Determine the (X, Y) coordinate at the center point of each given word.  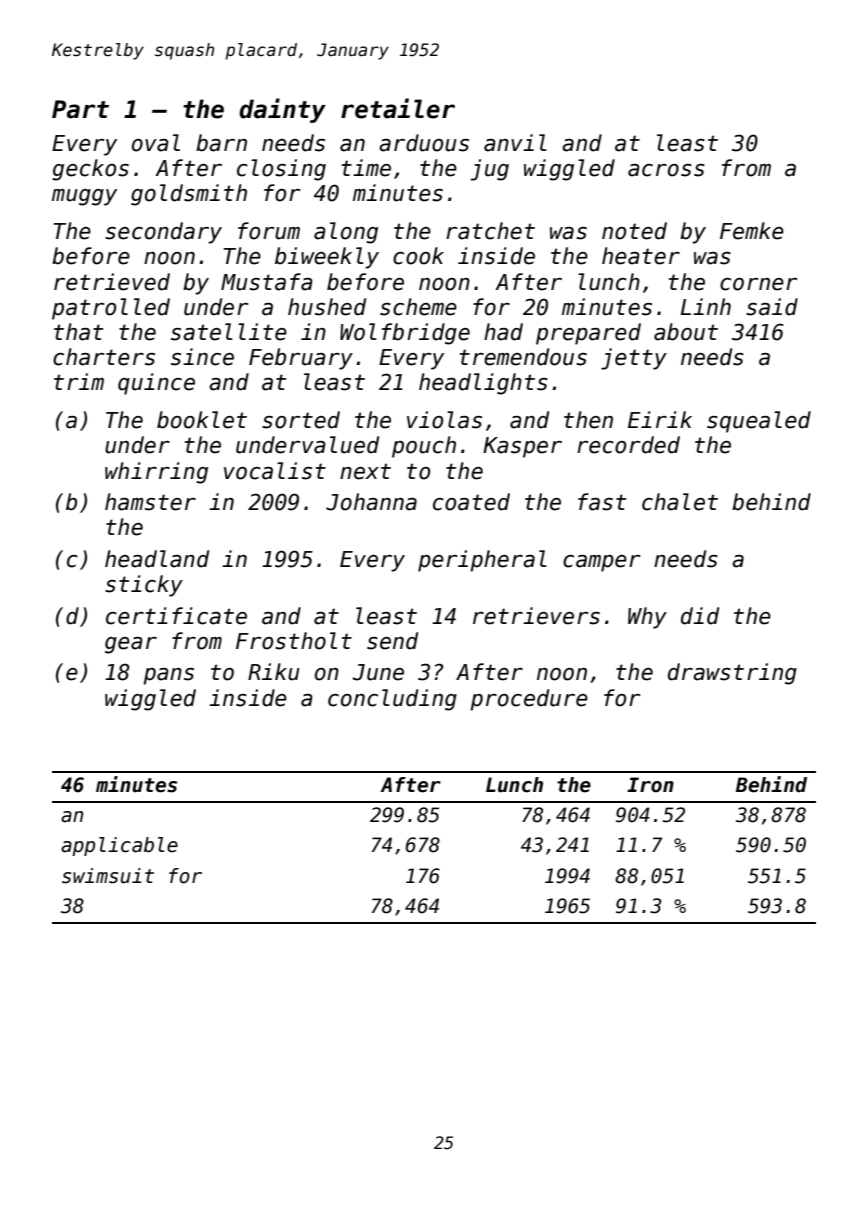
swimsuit (108, 876)
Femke (752, 231)
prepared (588, 334)
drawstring (732, 674)
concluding (392, 700)
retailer (398, 108)
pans (168, 676)
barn (221, 143)
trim (79, 381)
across (666, 170)
